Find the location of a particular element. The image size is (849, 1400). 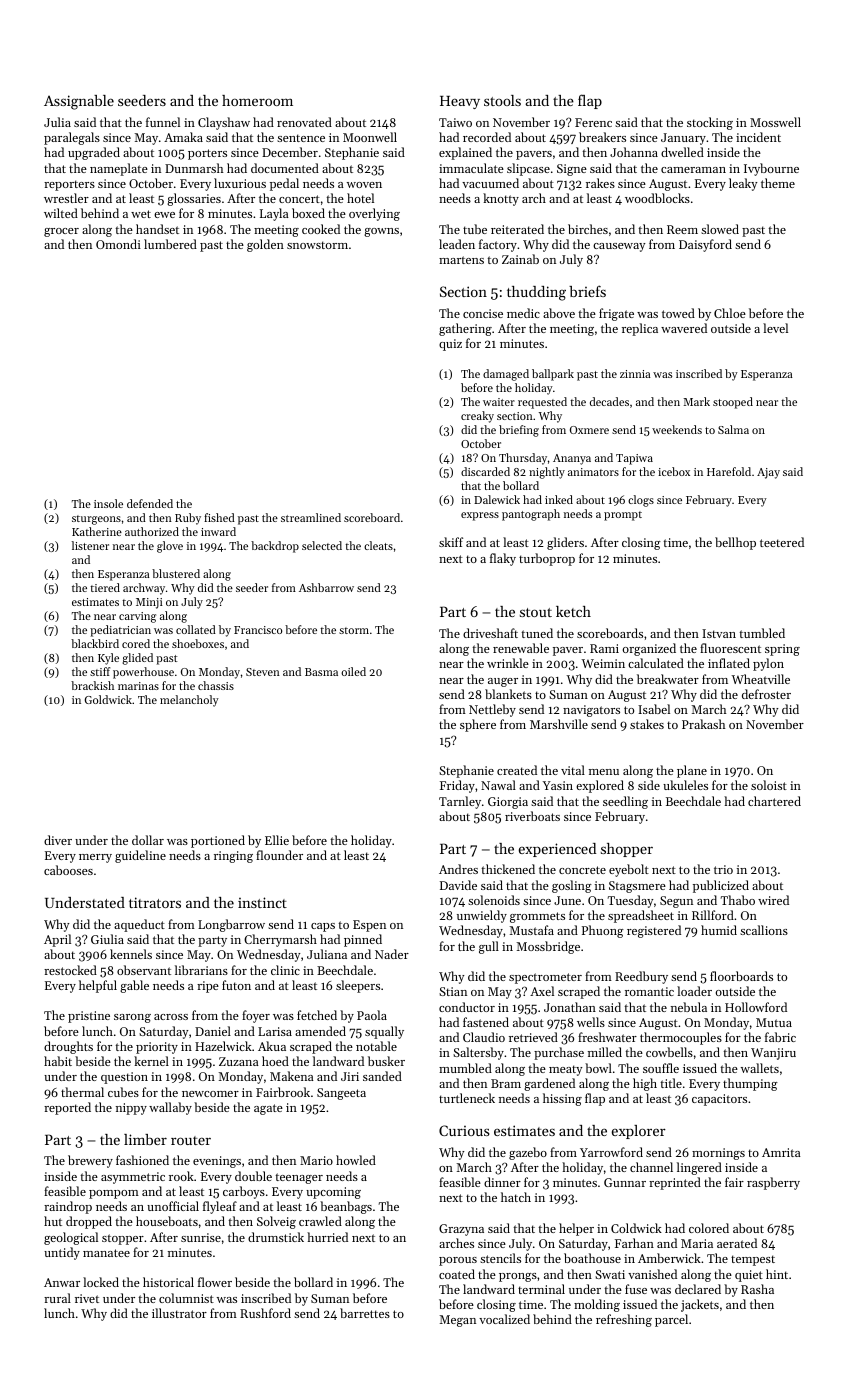

oiled is located at coordinates (353, 671).
